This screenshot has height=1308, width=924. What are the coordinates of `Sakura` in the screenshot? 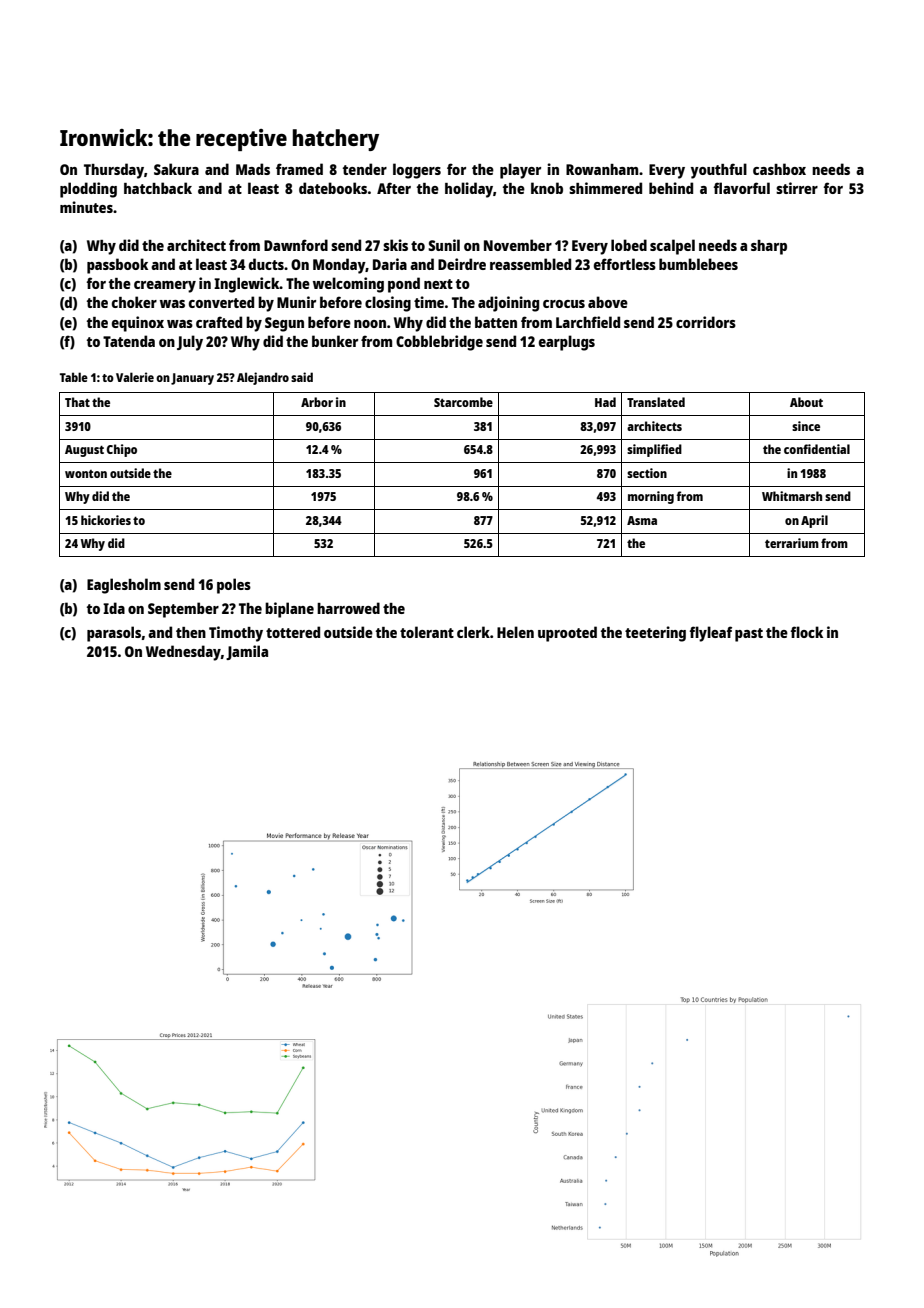 It's located at (176, 169).
